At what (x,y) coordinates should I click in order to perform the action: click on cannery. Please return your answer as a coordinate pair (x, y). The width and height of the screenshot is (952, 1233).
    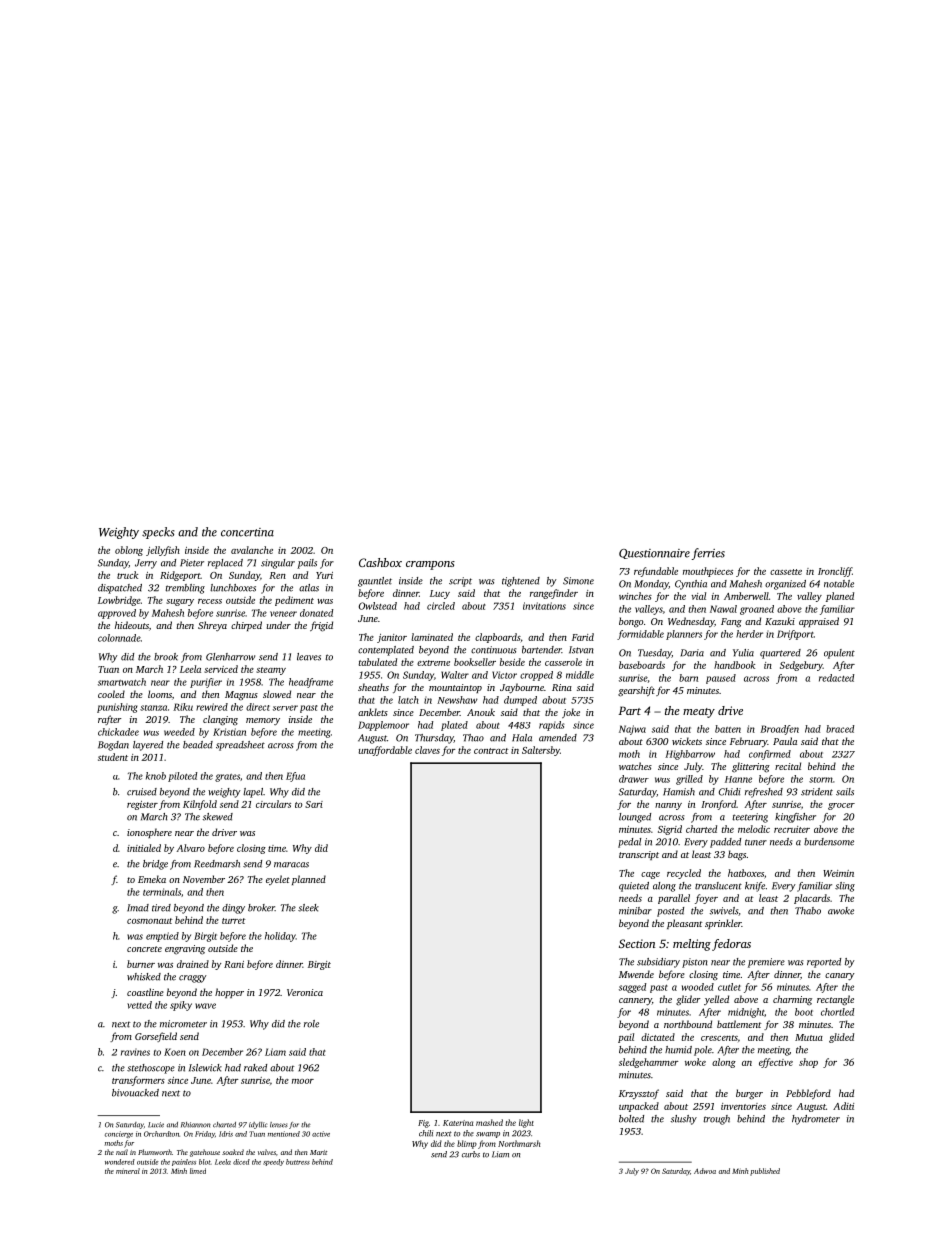
    Looking at the image, I should click on (635, 1002).
